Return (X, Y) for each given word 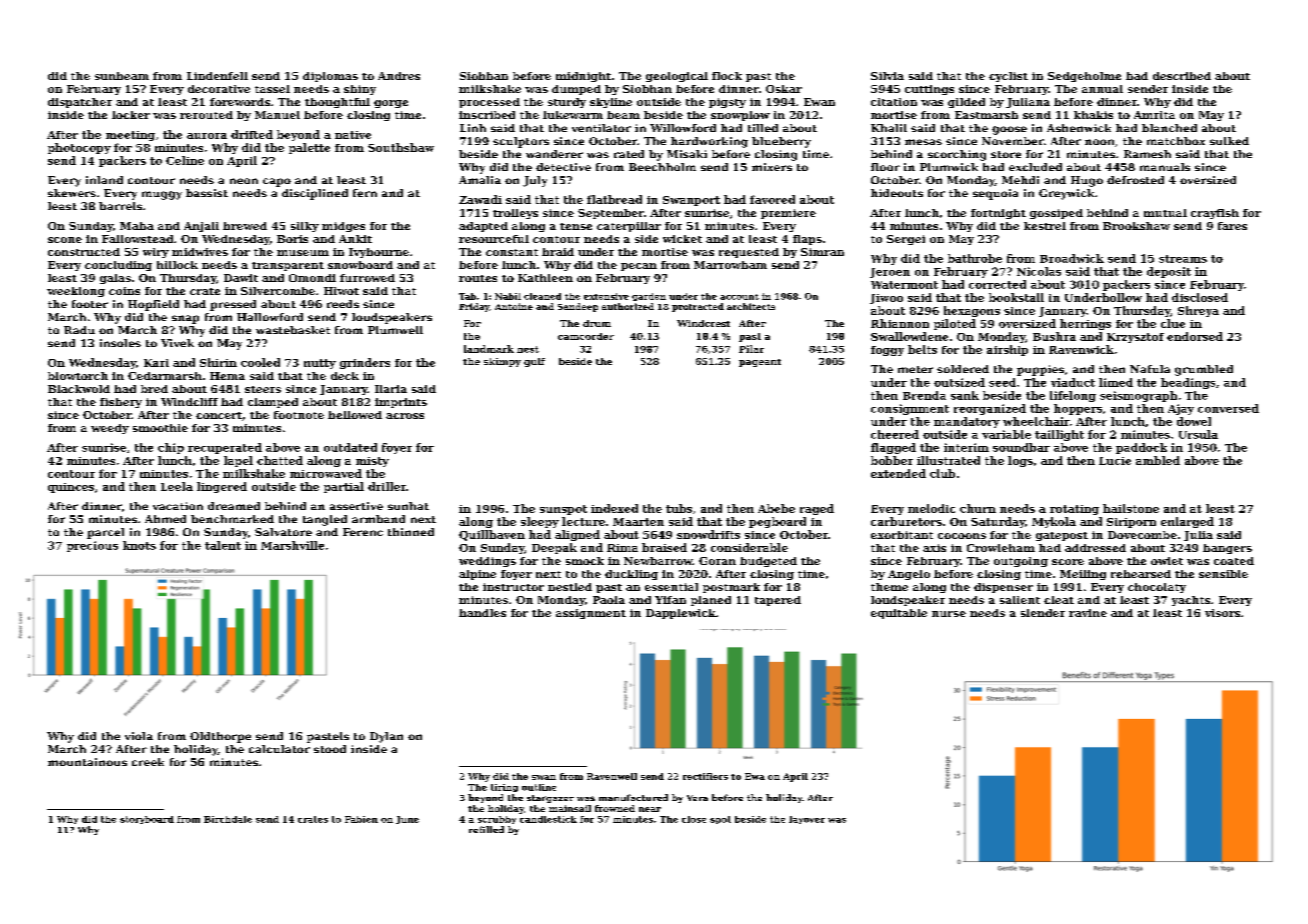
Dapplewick (681, 614)
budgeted (768, 562)
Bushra (1054, 336)
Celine (185, 160)
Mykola (1054, 522)
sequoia (995, 194)
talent (223, 545)
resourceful (494, 239)
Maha (137, 226)
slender (1043, 613)
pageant (760, 363)
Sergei (906, 240)
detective (563, 167)
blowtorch (78, 376)
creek (148, 762)
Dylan (386, 737)
